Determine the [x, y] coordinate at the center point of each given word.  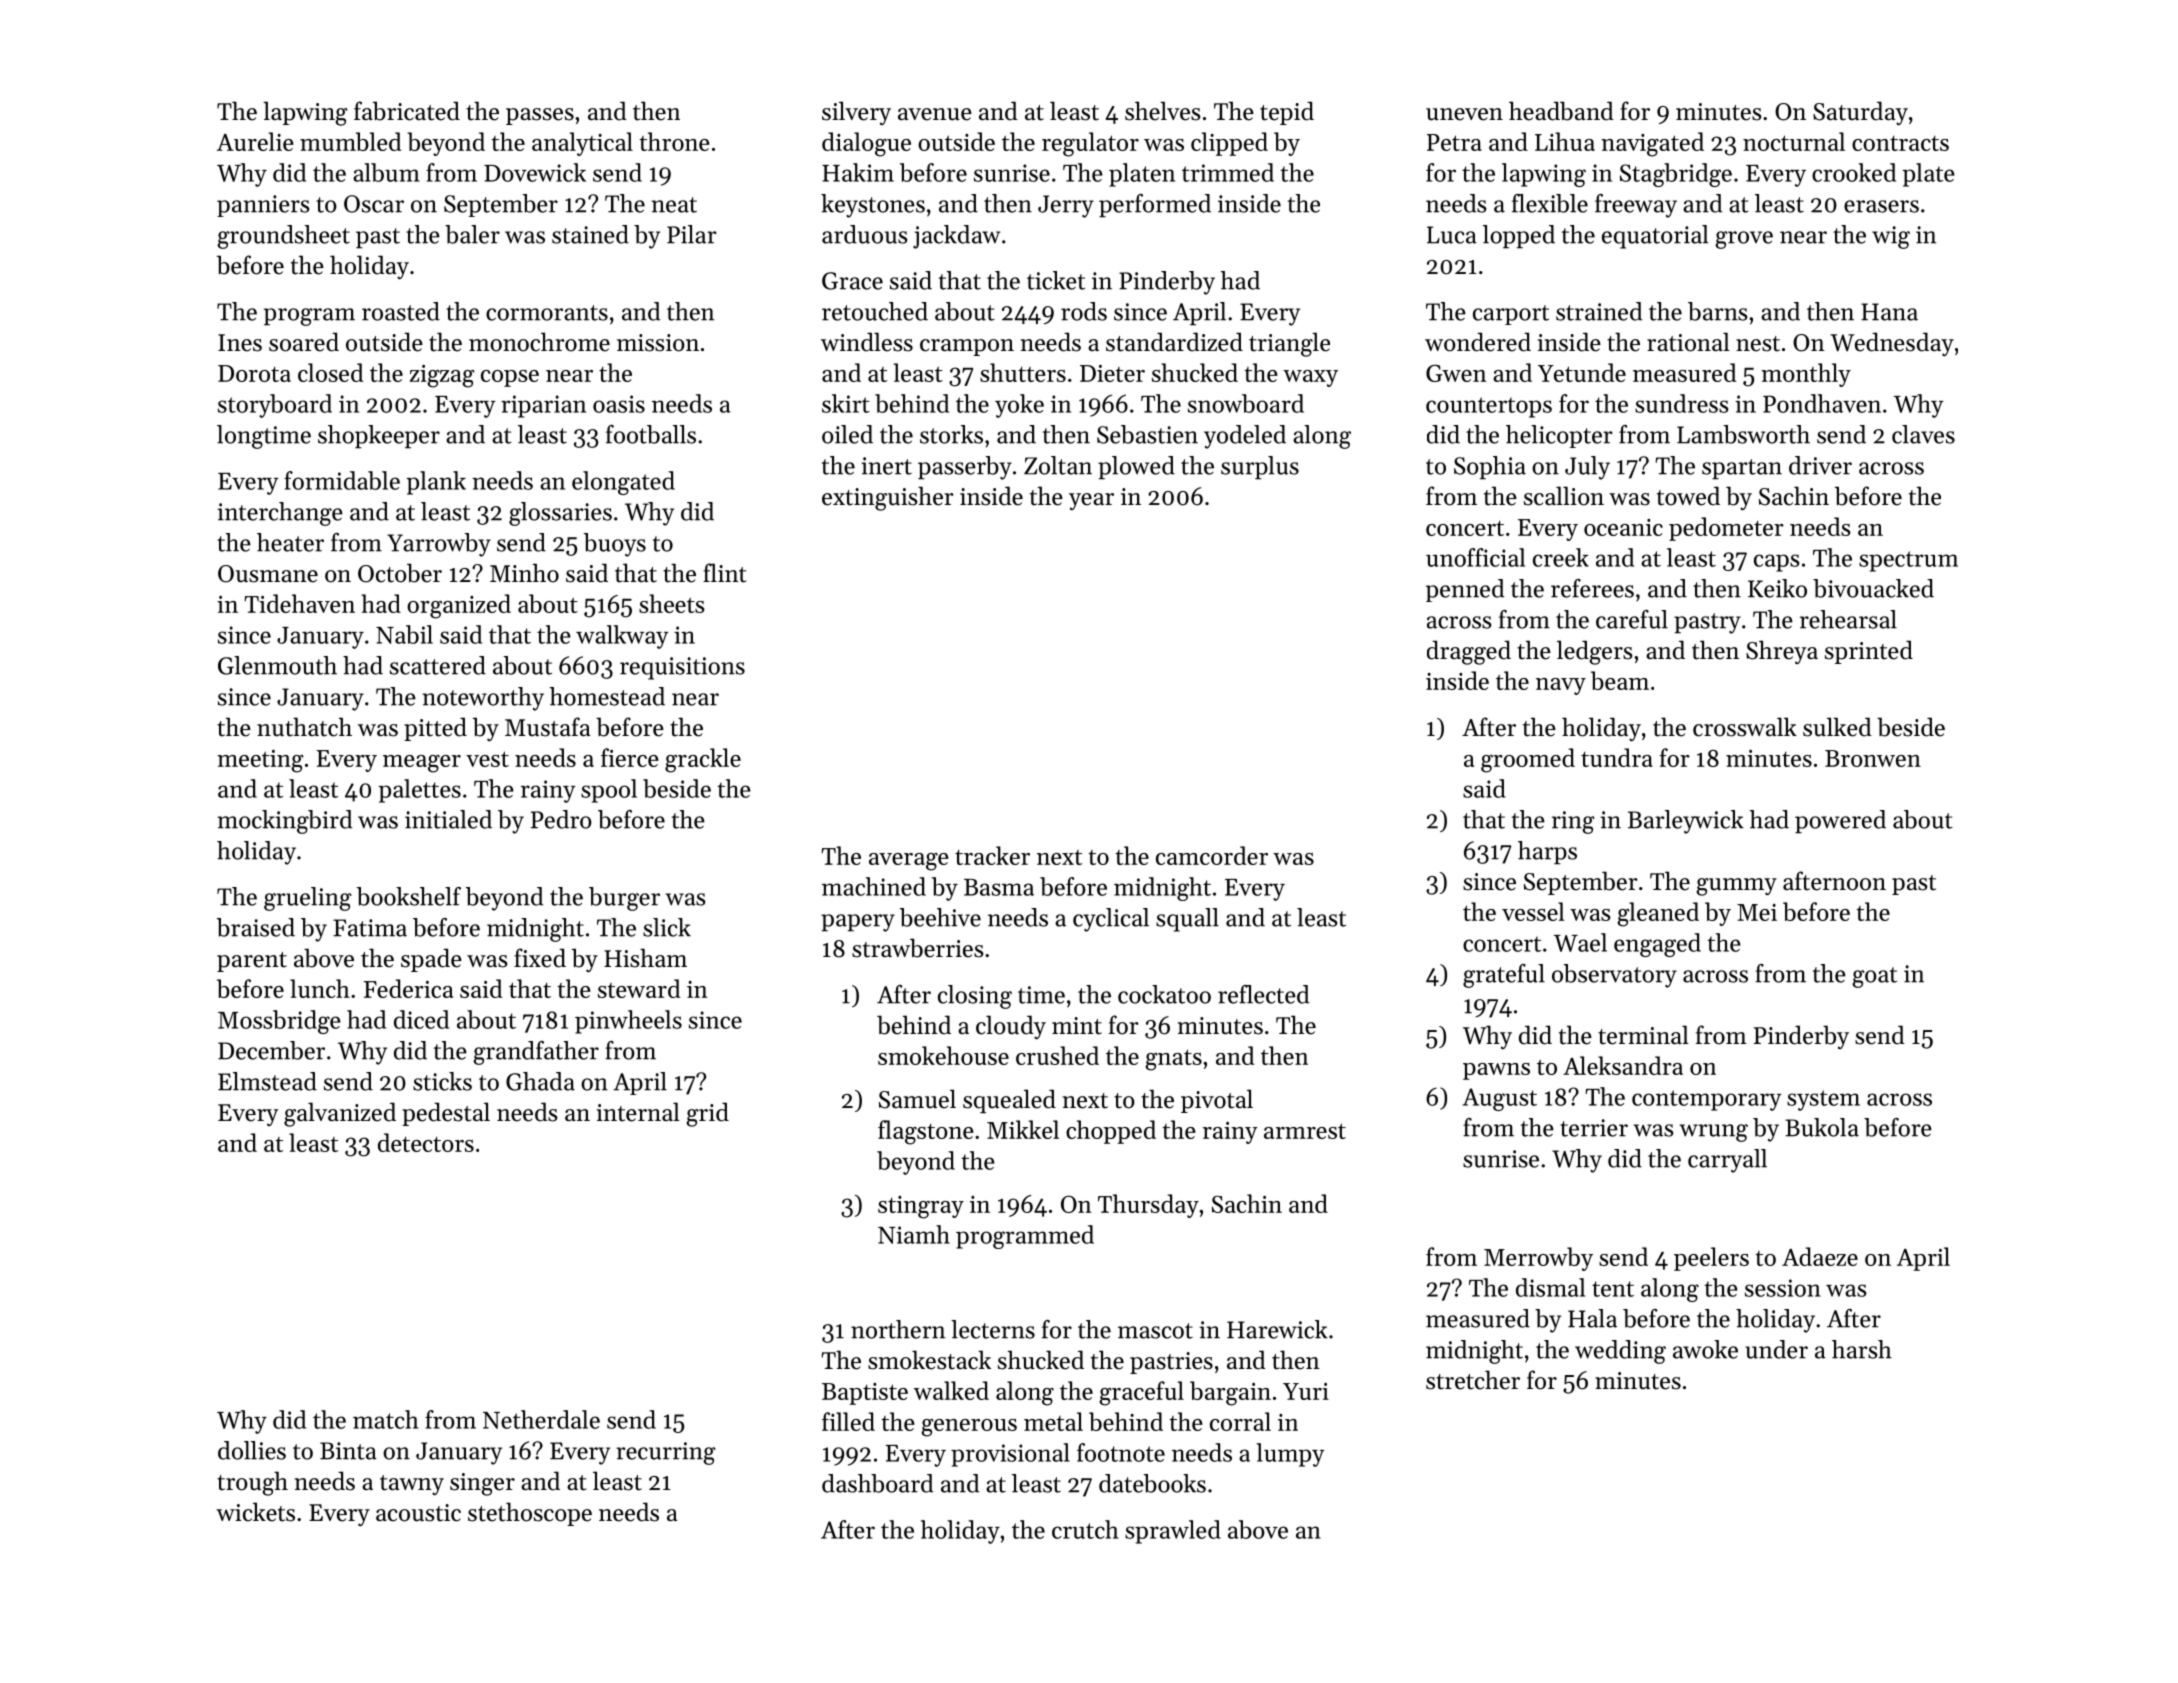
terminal [1643, 1035]
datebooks [1152, 1483]
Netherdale [541, 1419]
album [386, 172]
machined [874, 886]
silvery [856, 113]
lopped [1519, 237]
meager [422, 764]
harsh [1862, 1349]
